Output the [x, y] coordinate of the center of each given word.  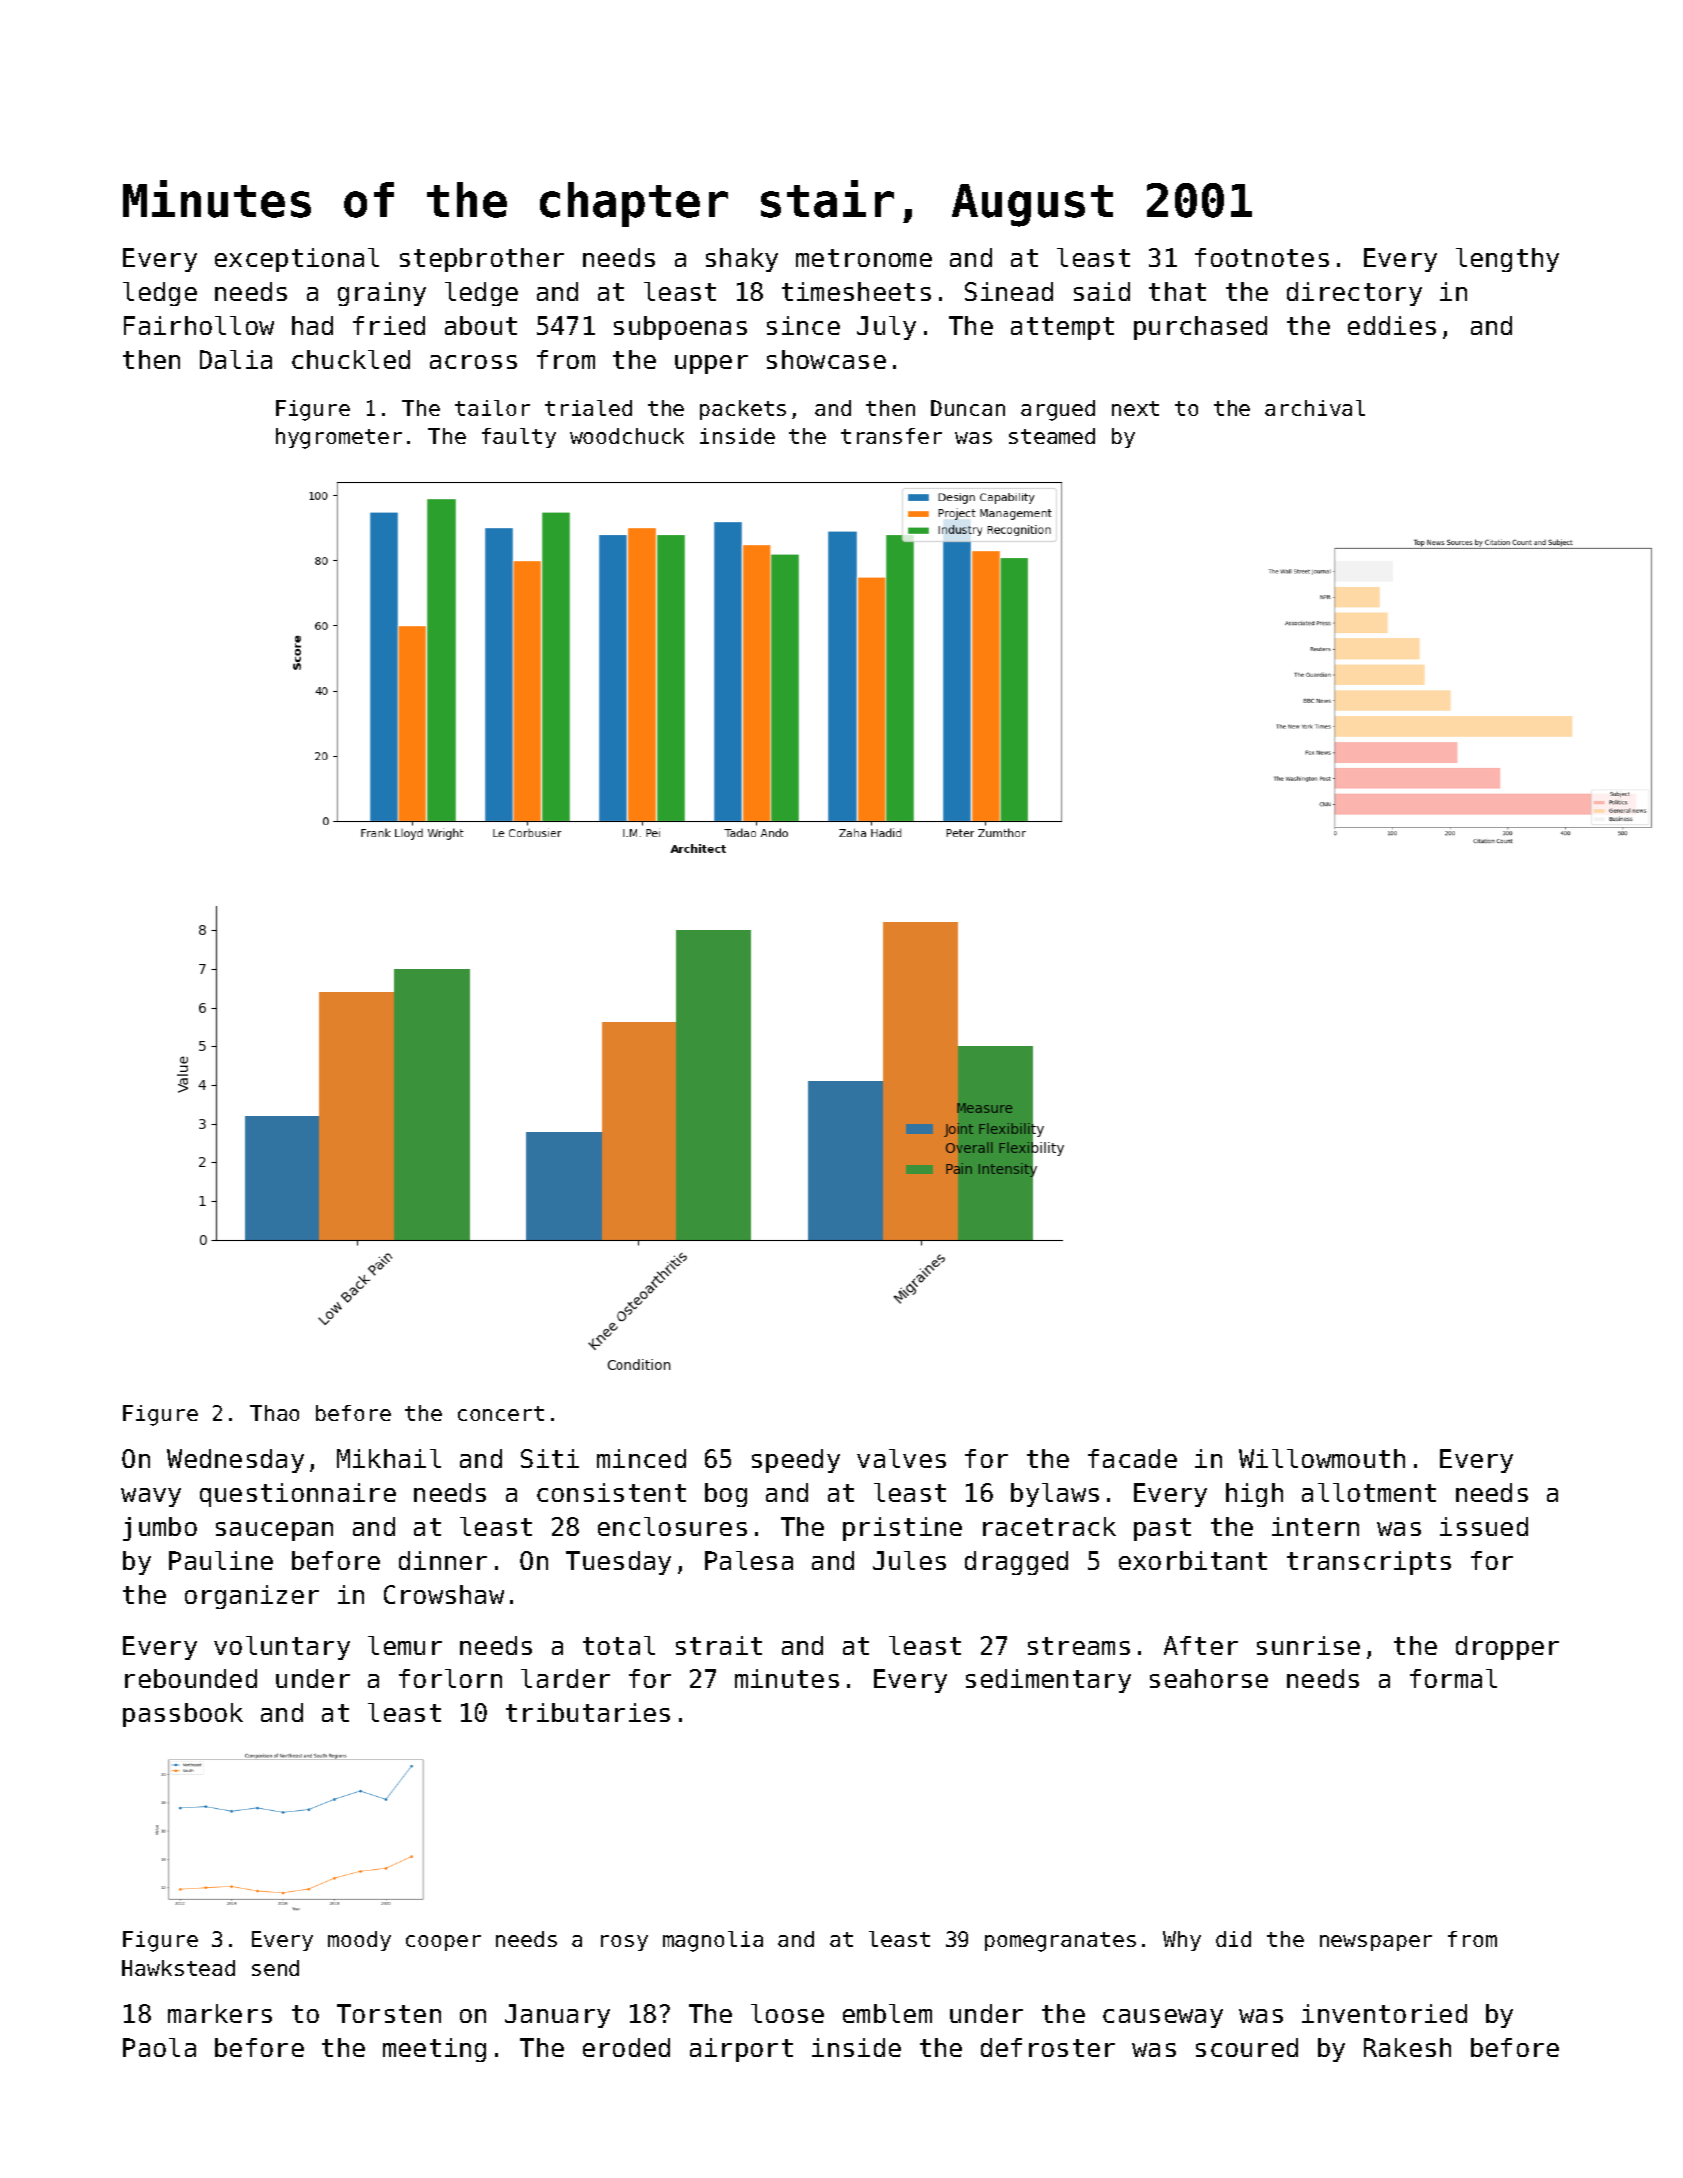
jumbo [160, 1529]
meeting [434, 2050]
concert [501, 1413]
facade [1132, 1458]
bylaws [1055, 1495]
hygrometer [339, 438]
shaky [742, 260]
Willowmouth [1322, 1458]
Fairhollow [199, 325]
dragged [1016, 1563]
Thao [274, 1413]
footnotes [1262, 257]
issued [1484, 1526]
